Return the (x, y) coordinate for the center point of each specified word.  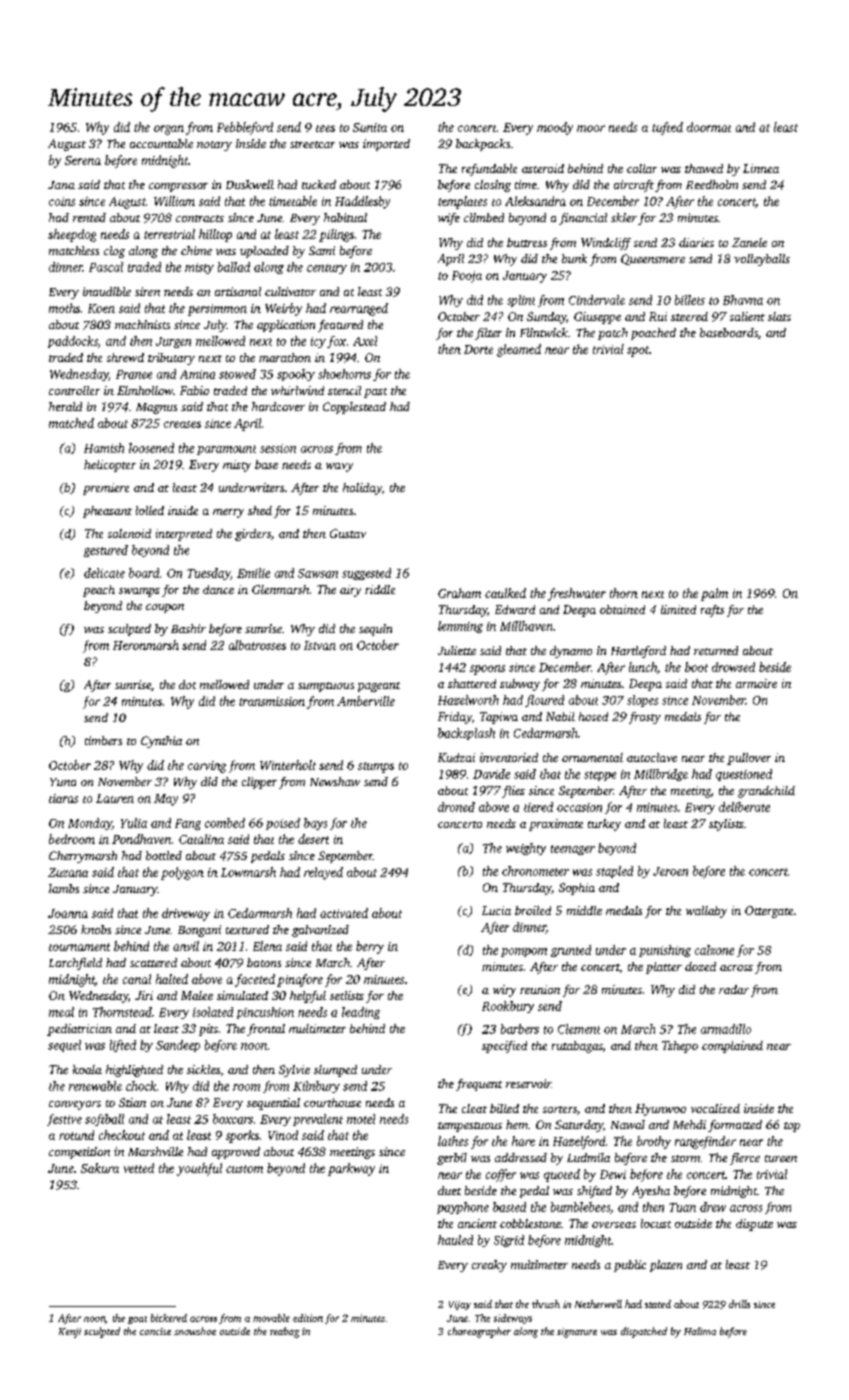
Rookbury (508, 1007)
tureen (781, 1158)
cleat (474, 1108)
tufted (667, 128)
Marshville (155, 1151)
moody (555, 128)
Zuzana (68, 872)
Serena (83, 160)
